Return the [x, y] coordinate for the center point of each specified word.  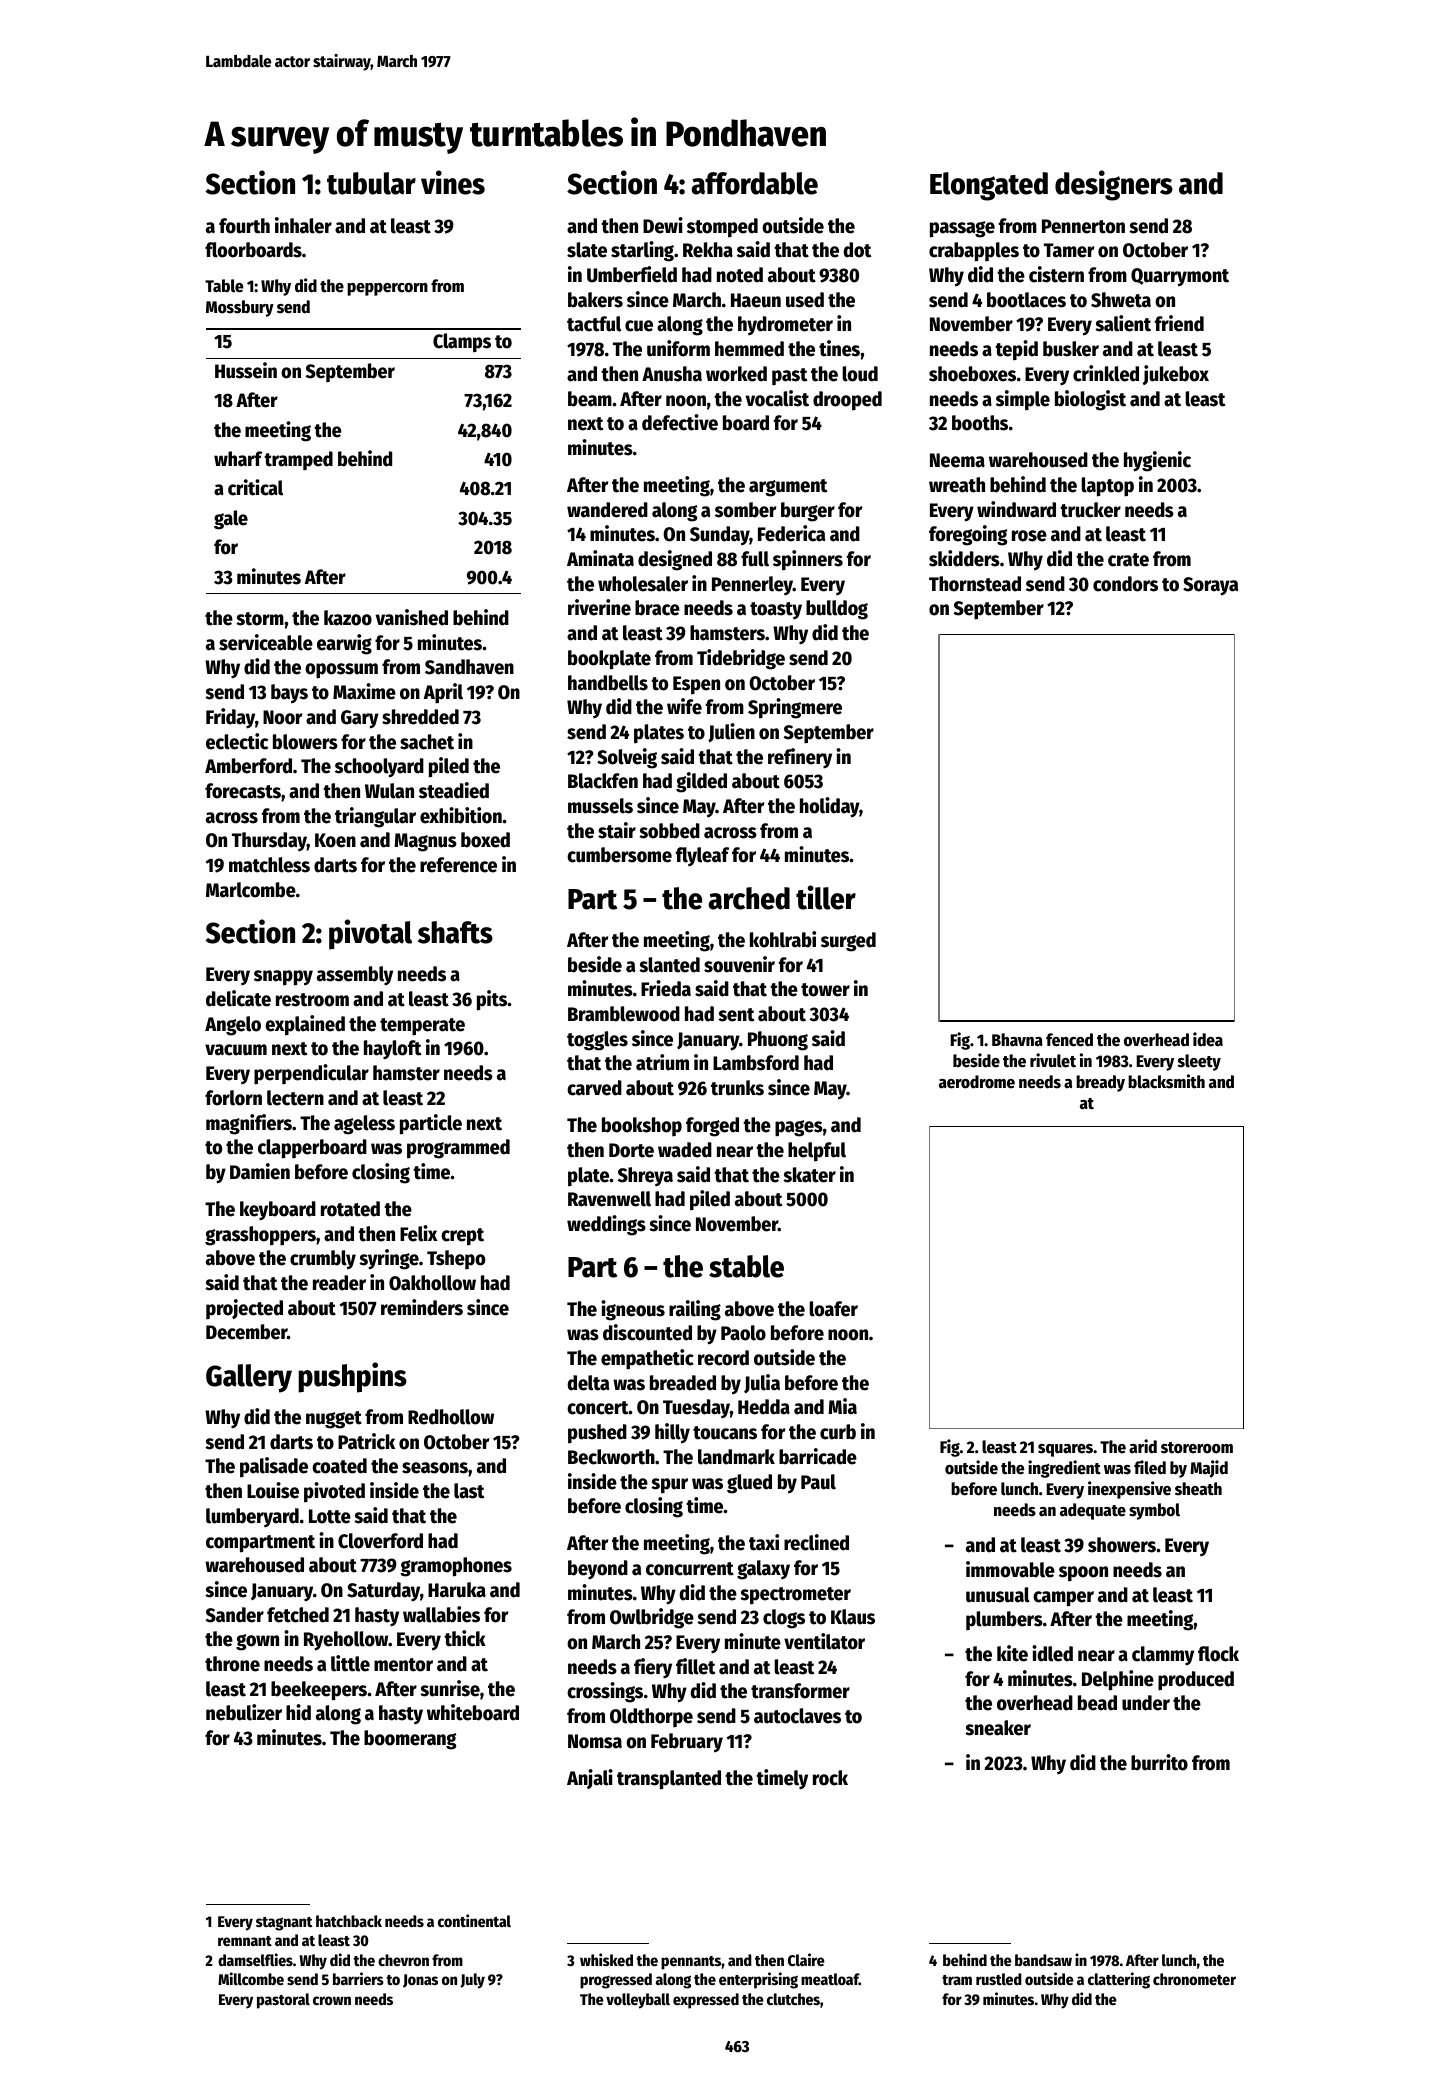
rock [830, 1778]
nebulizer [244, 1712]
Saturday [383, 1591]
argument [788, 488]
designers [1114, 185]
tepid [1016, 350]
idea [1208, 1039]
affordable [754, 183]
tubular [371, 183]
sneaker [998, 1728]
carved [594, 1088]
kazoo [348, 618]
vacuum [236, 1050]
